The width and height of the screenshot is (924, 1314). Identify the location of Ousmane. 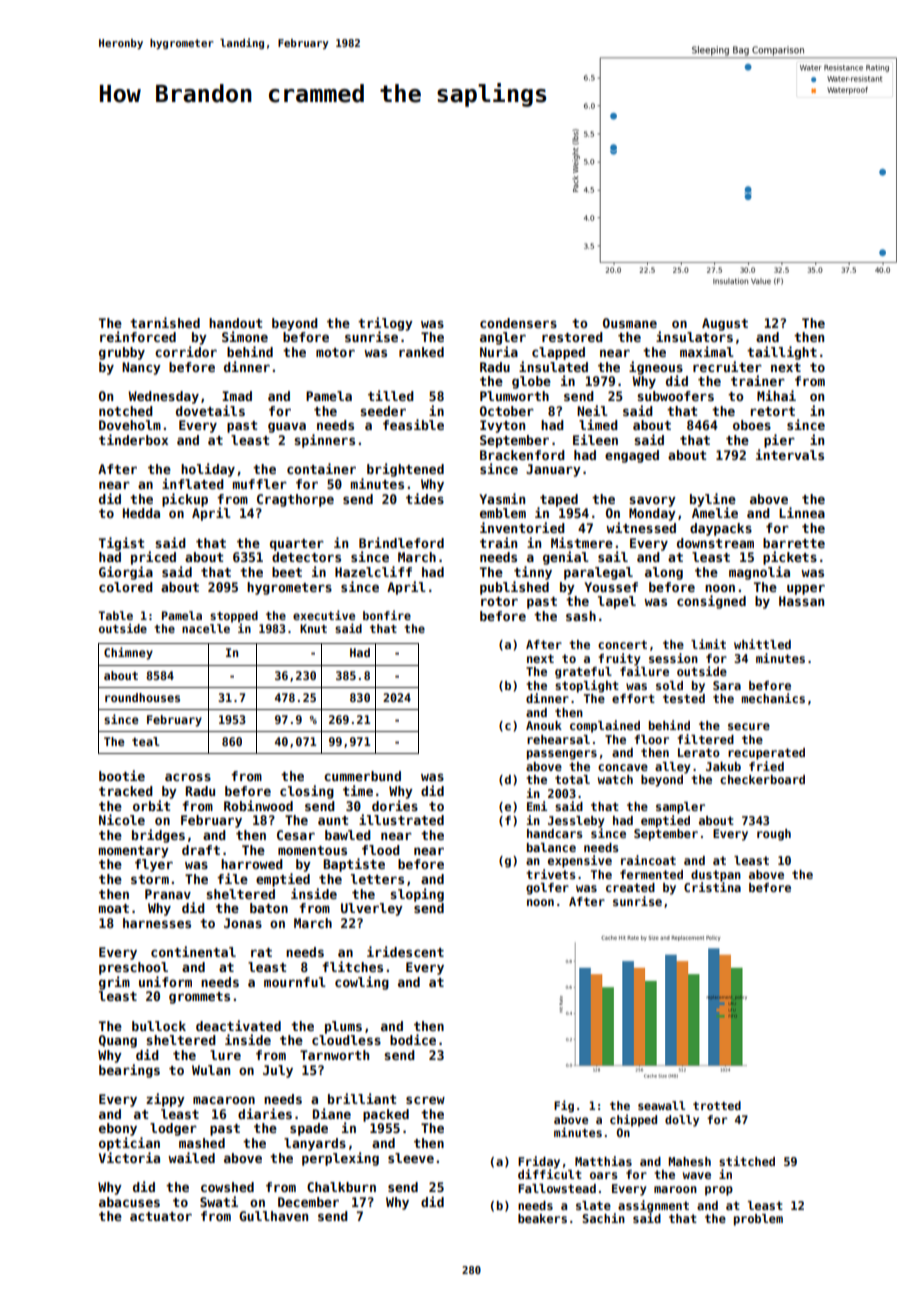
(630, 323).
